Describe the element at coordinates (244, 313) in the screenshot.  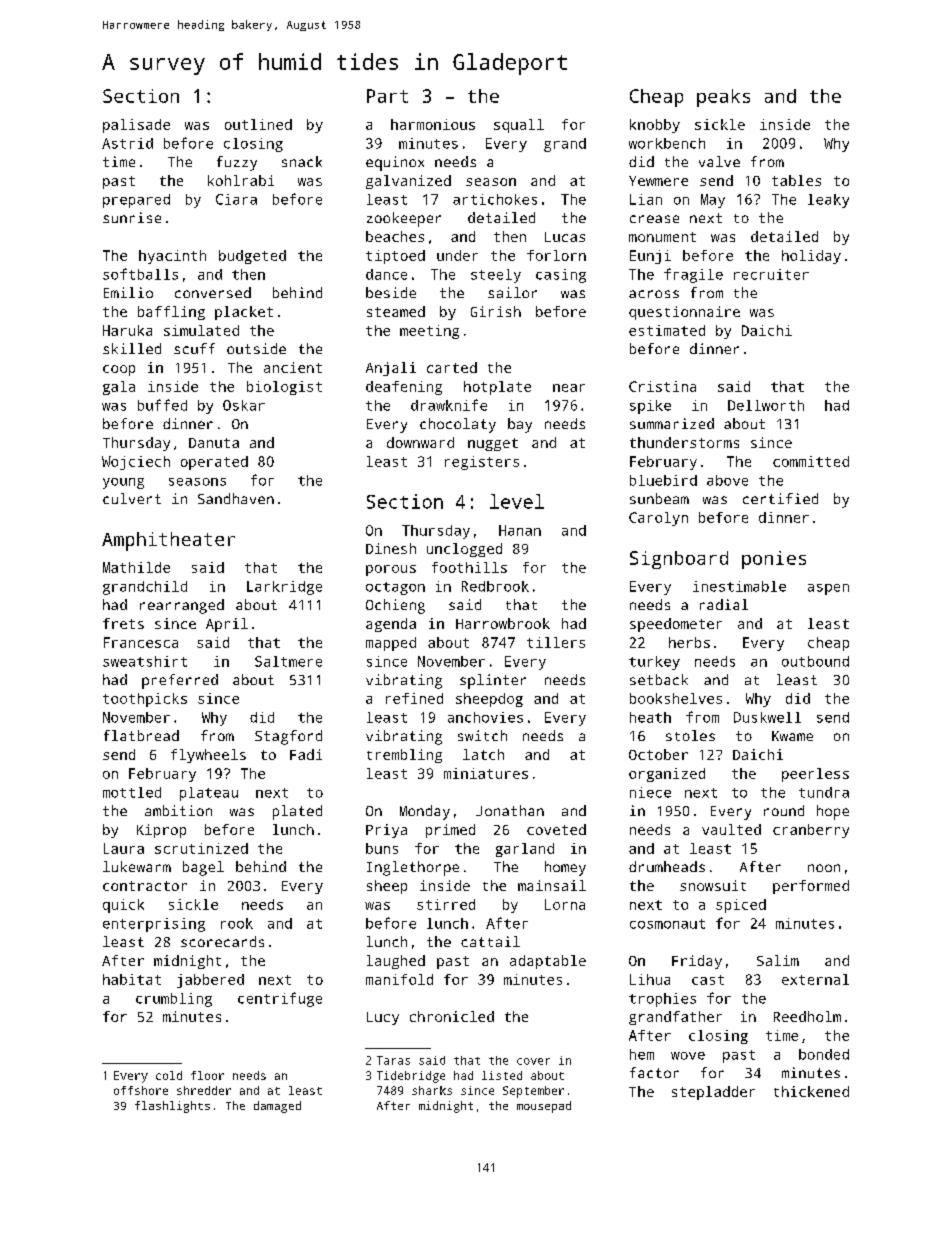
I see `placket` at that location.
